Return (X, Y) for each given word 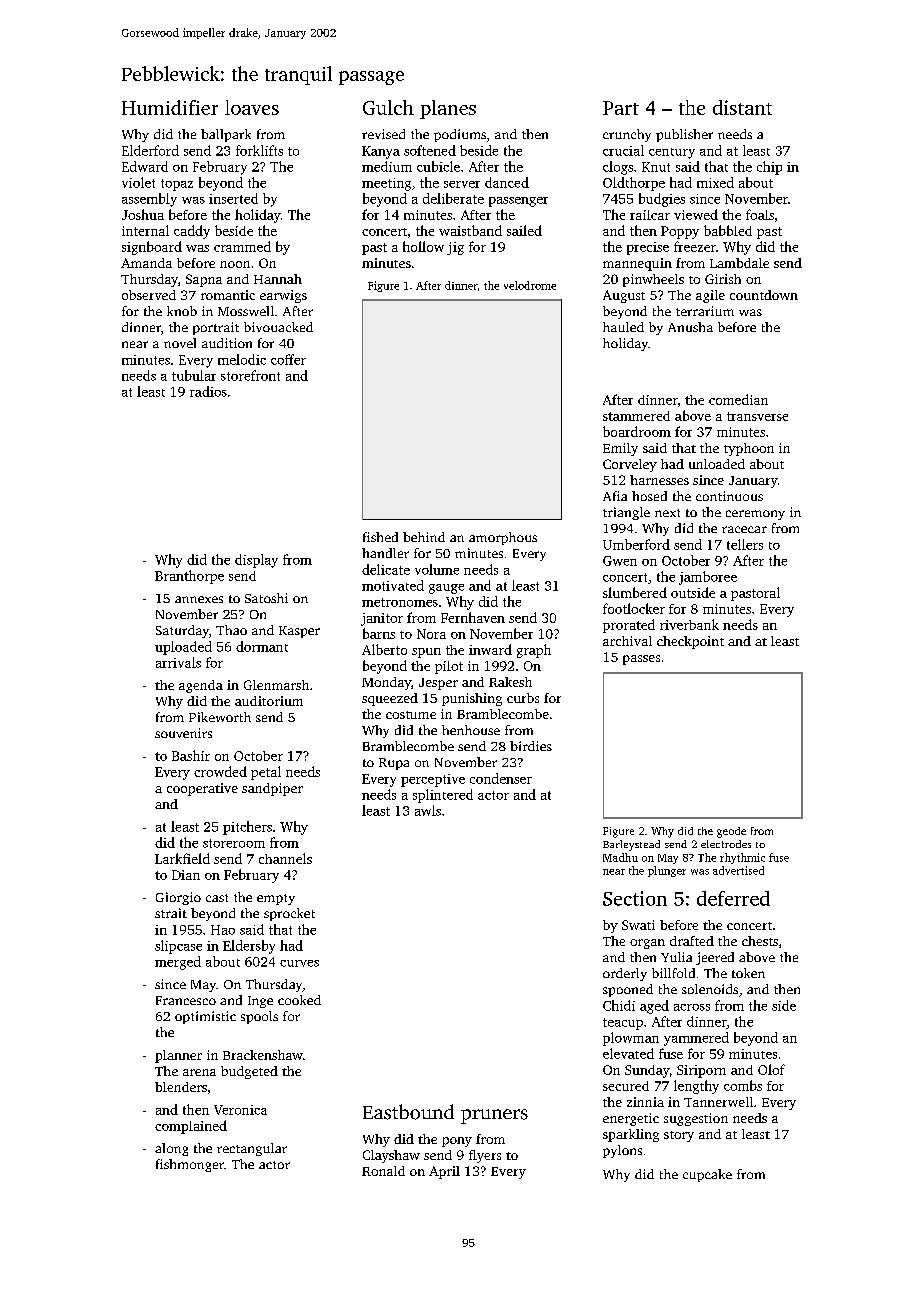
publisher (684, 135)
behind (424, 537)
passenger (518, 202)
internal (145, 230)
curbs (523, 698)
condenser (501, 778)
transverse (757, 416)
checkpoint (690, 642)
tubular (194, 375)
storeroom (234, 843)
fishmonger (190, 1165)
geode (731, 832)
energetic (631, 1119)
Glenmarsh (276, 685)
